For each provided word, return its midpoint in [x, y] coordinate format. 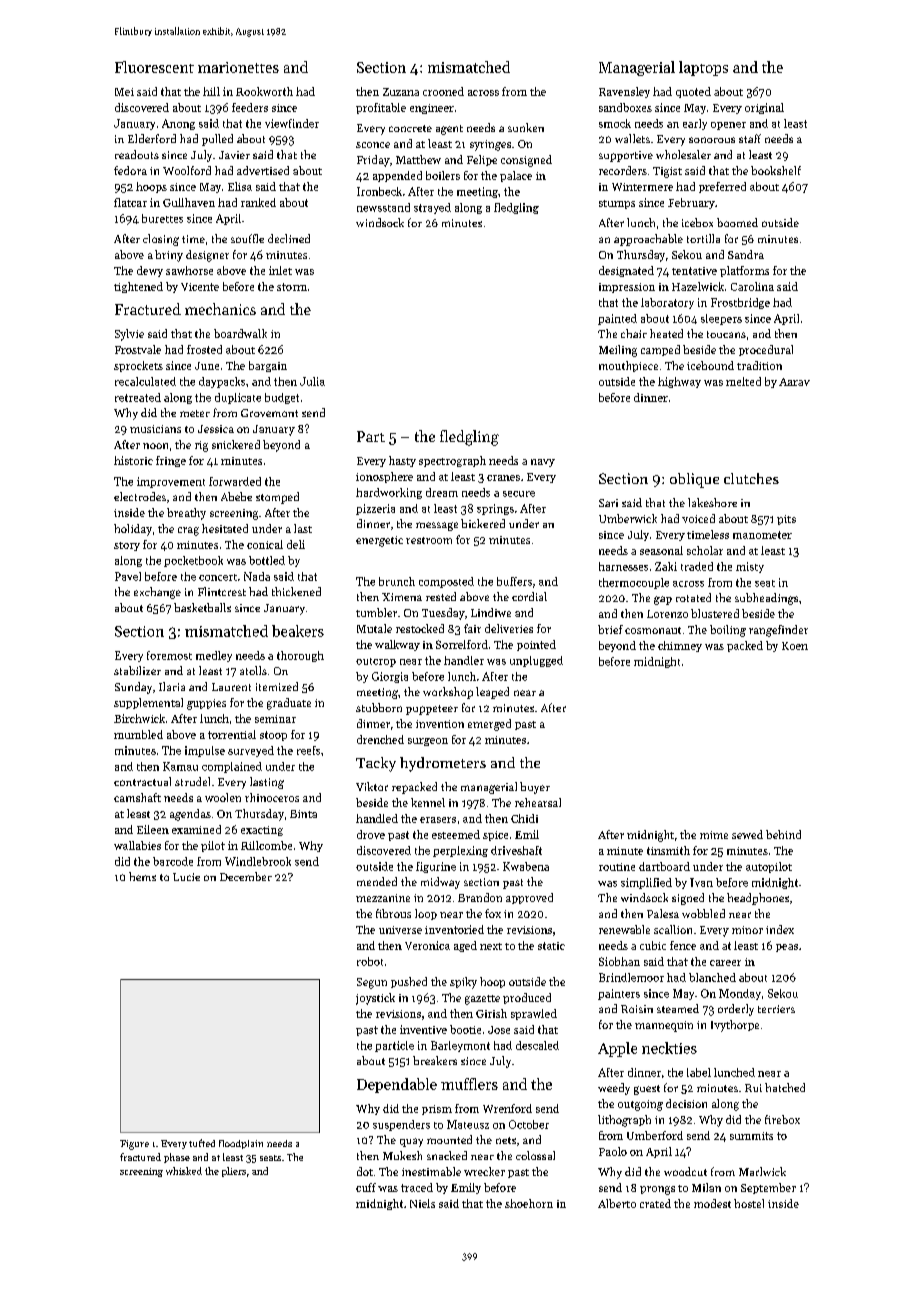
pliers [234, 1172]
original [764, 108]
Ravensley [624, 92]
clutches [751, 478]
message [437, 526]
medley [214, 656]
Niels [422, 1203]
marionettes [238, 67]
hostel [749, 1203]
